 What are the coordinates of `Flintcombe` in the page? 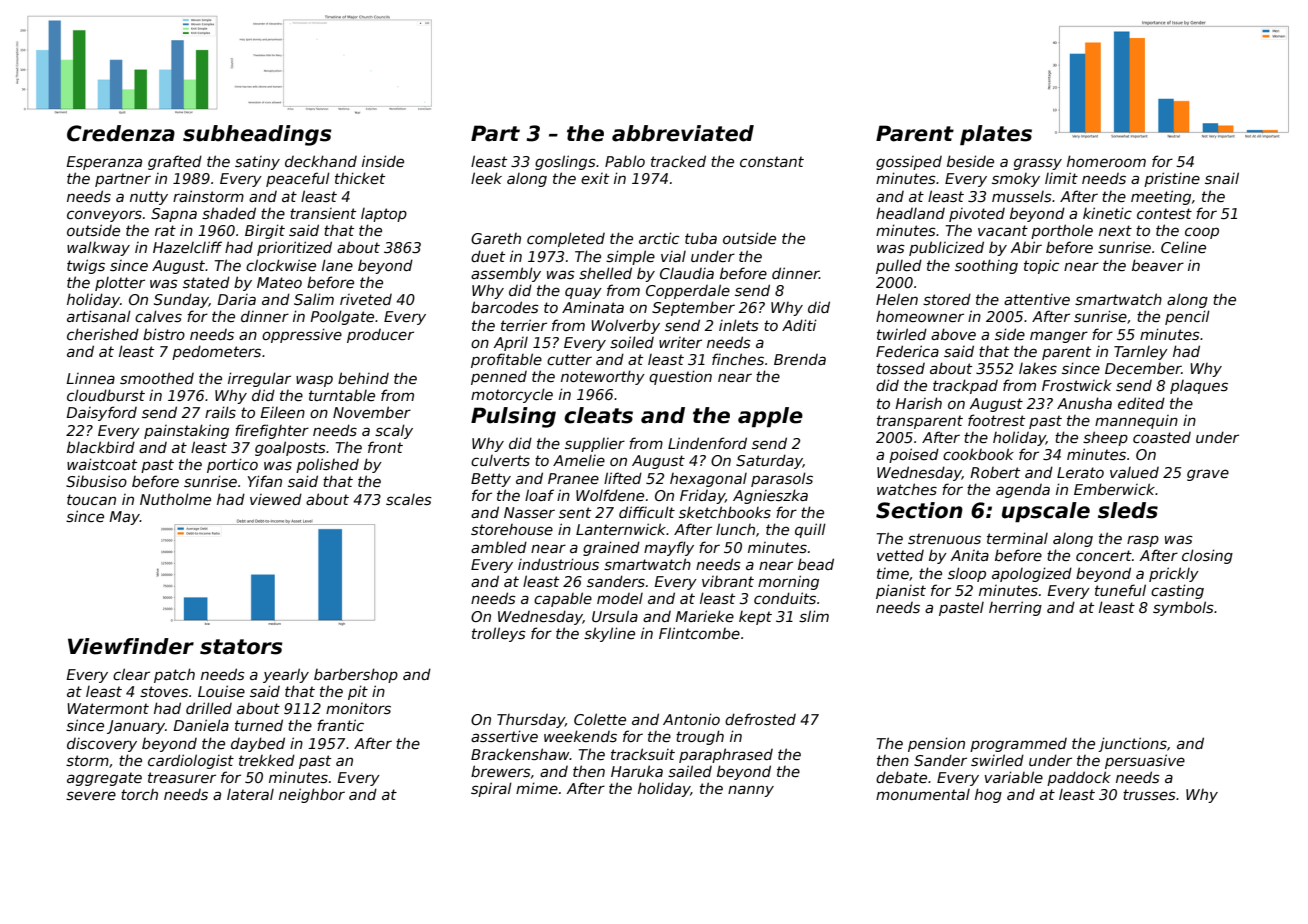 It's located at (699, 633).
